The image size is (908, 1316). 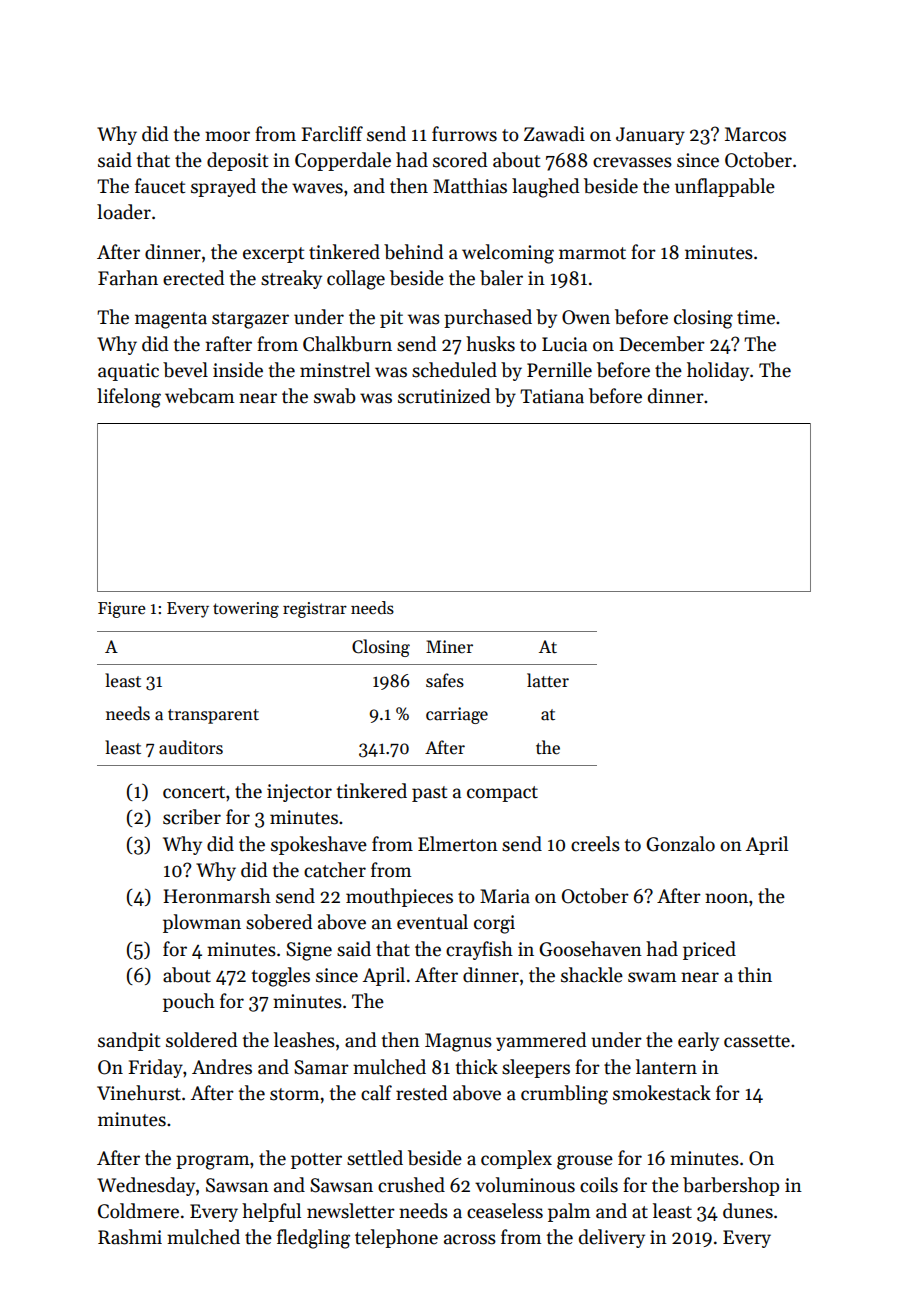 What do you see at coordinates (130, 1237) in the screenshot?
I see `Rashmi` at bounding box center [130, 1237].
